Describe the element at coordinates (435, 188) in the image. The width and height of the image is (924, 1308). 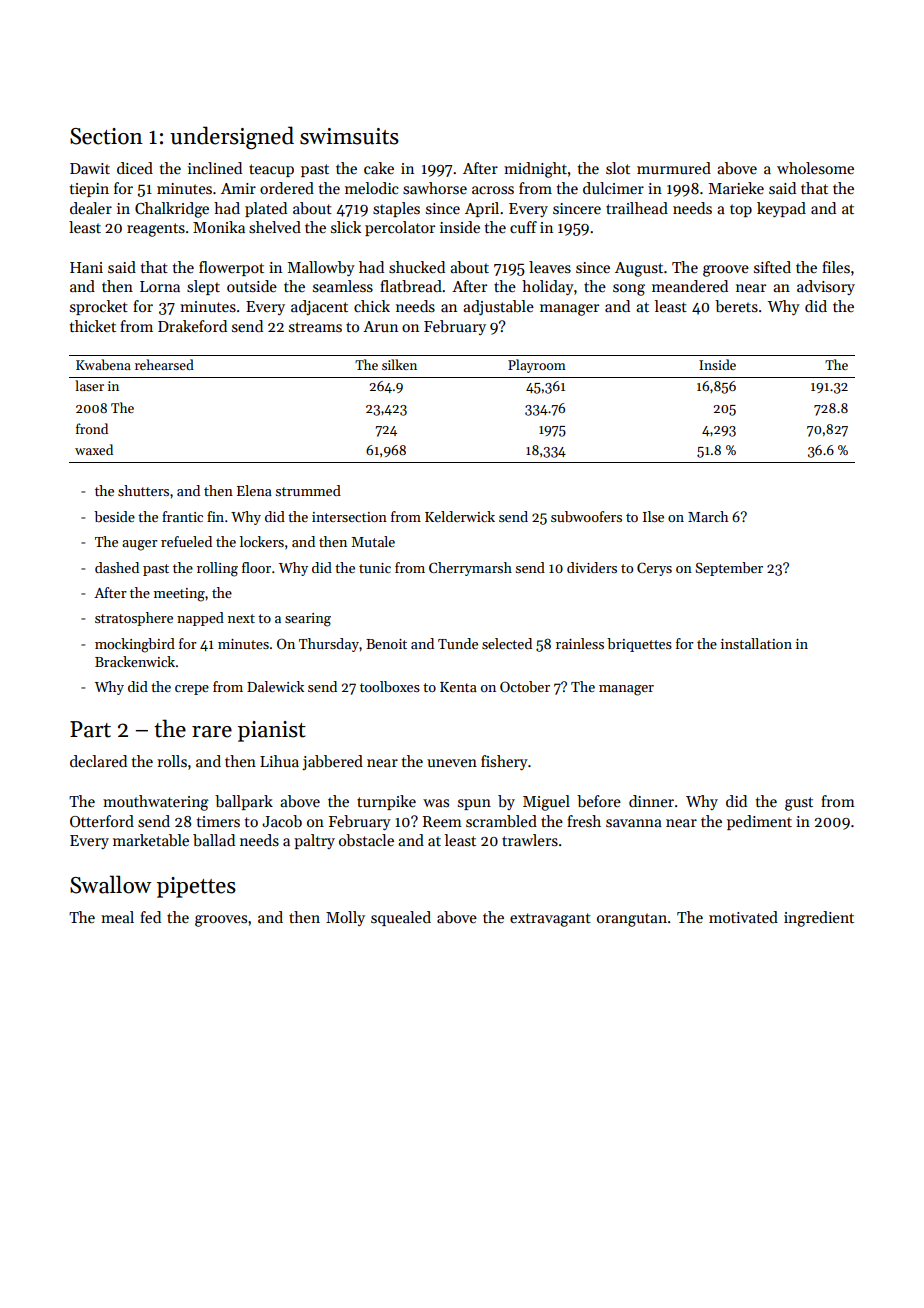
I see `sawhorse` at that location.
